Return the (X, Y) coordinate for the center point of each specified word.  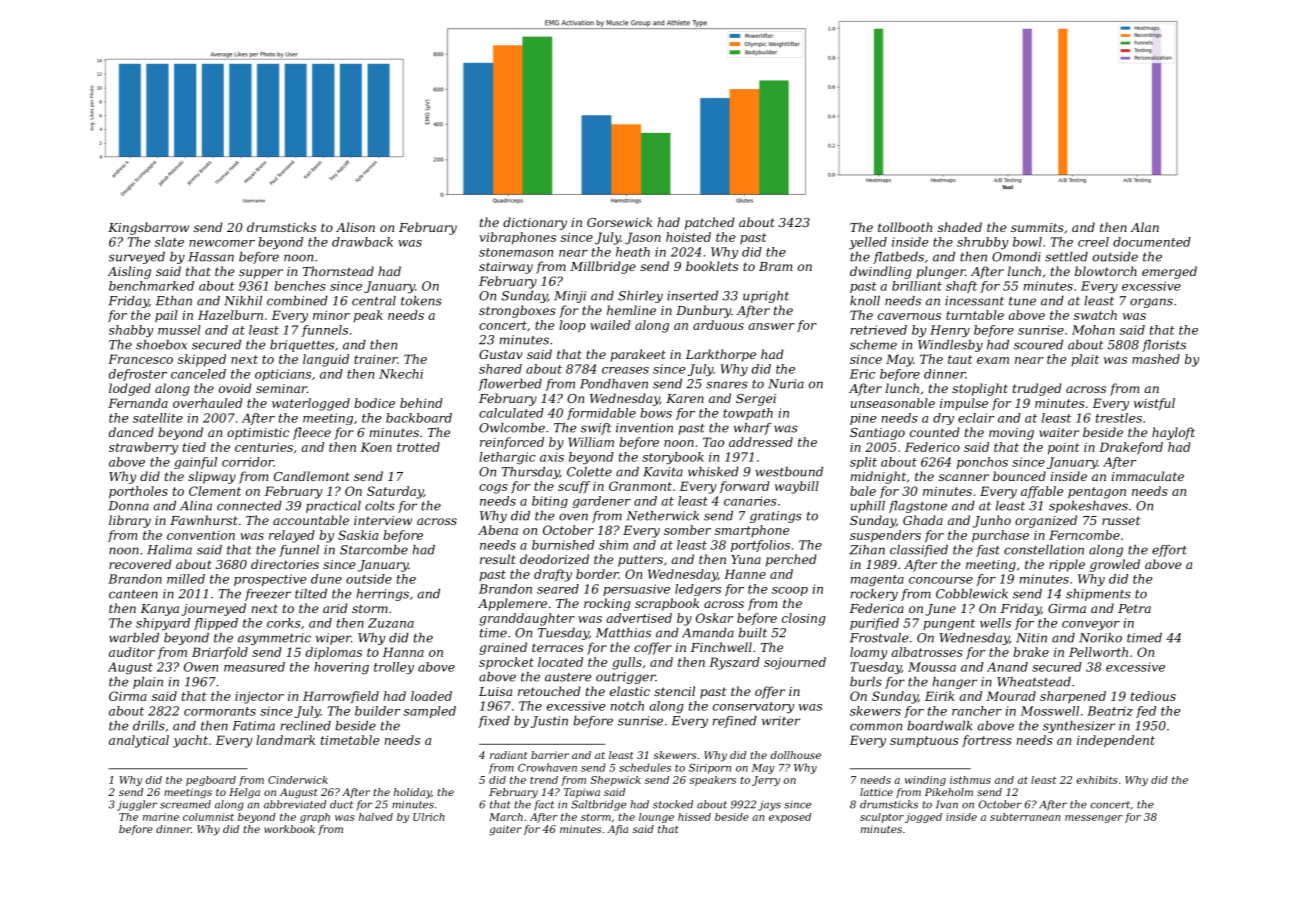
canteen (133, 594)
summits (1037, 227)
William (591, 442)
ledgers (698, 590)
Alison (355, 227)
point (1064, 449)
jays (769, 806)
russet (1121, 520)
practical (333, 507)
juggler (137, 805)
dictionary (535, 223)
